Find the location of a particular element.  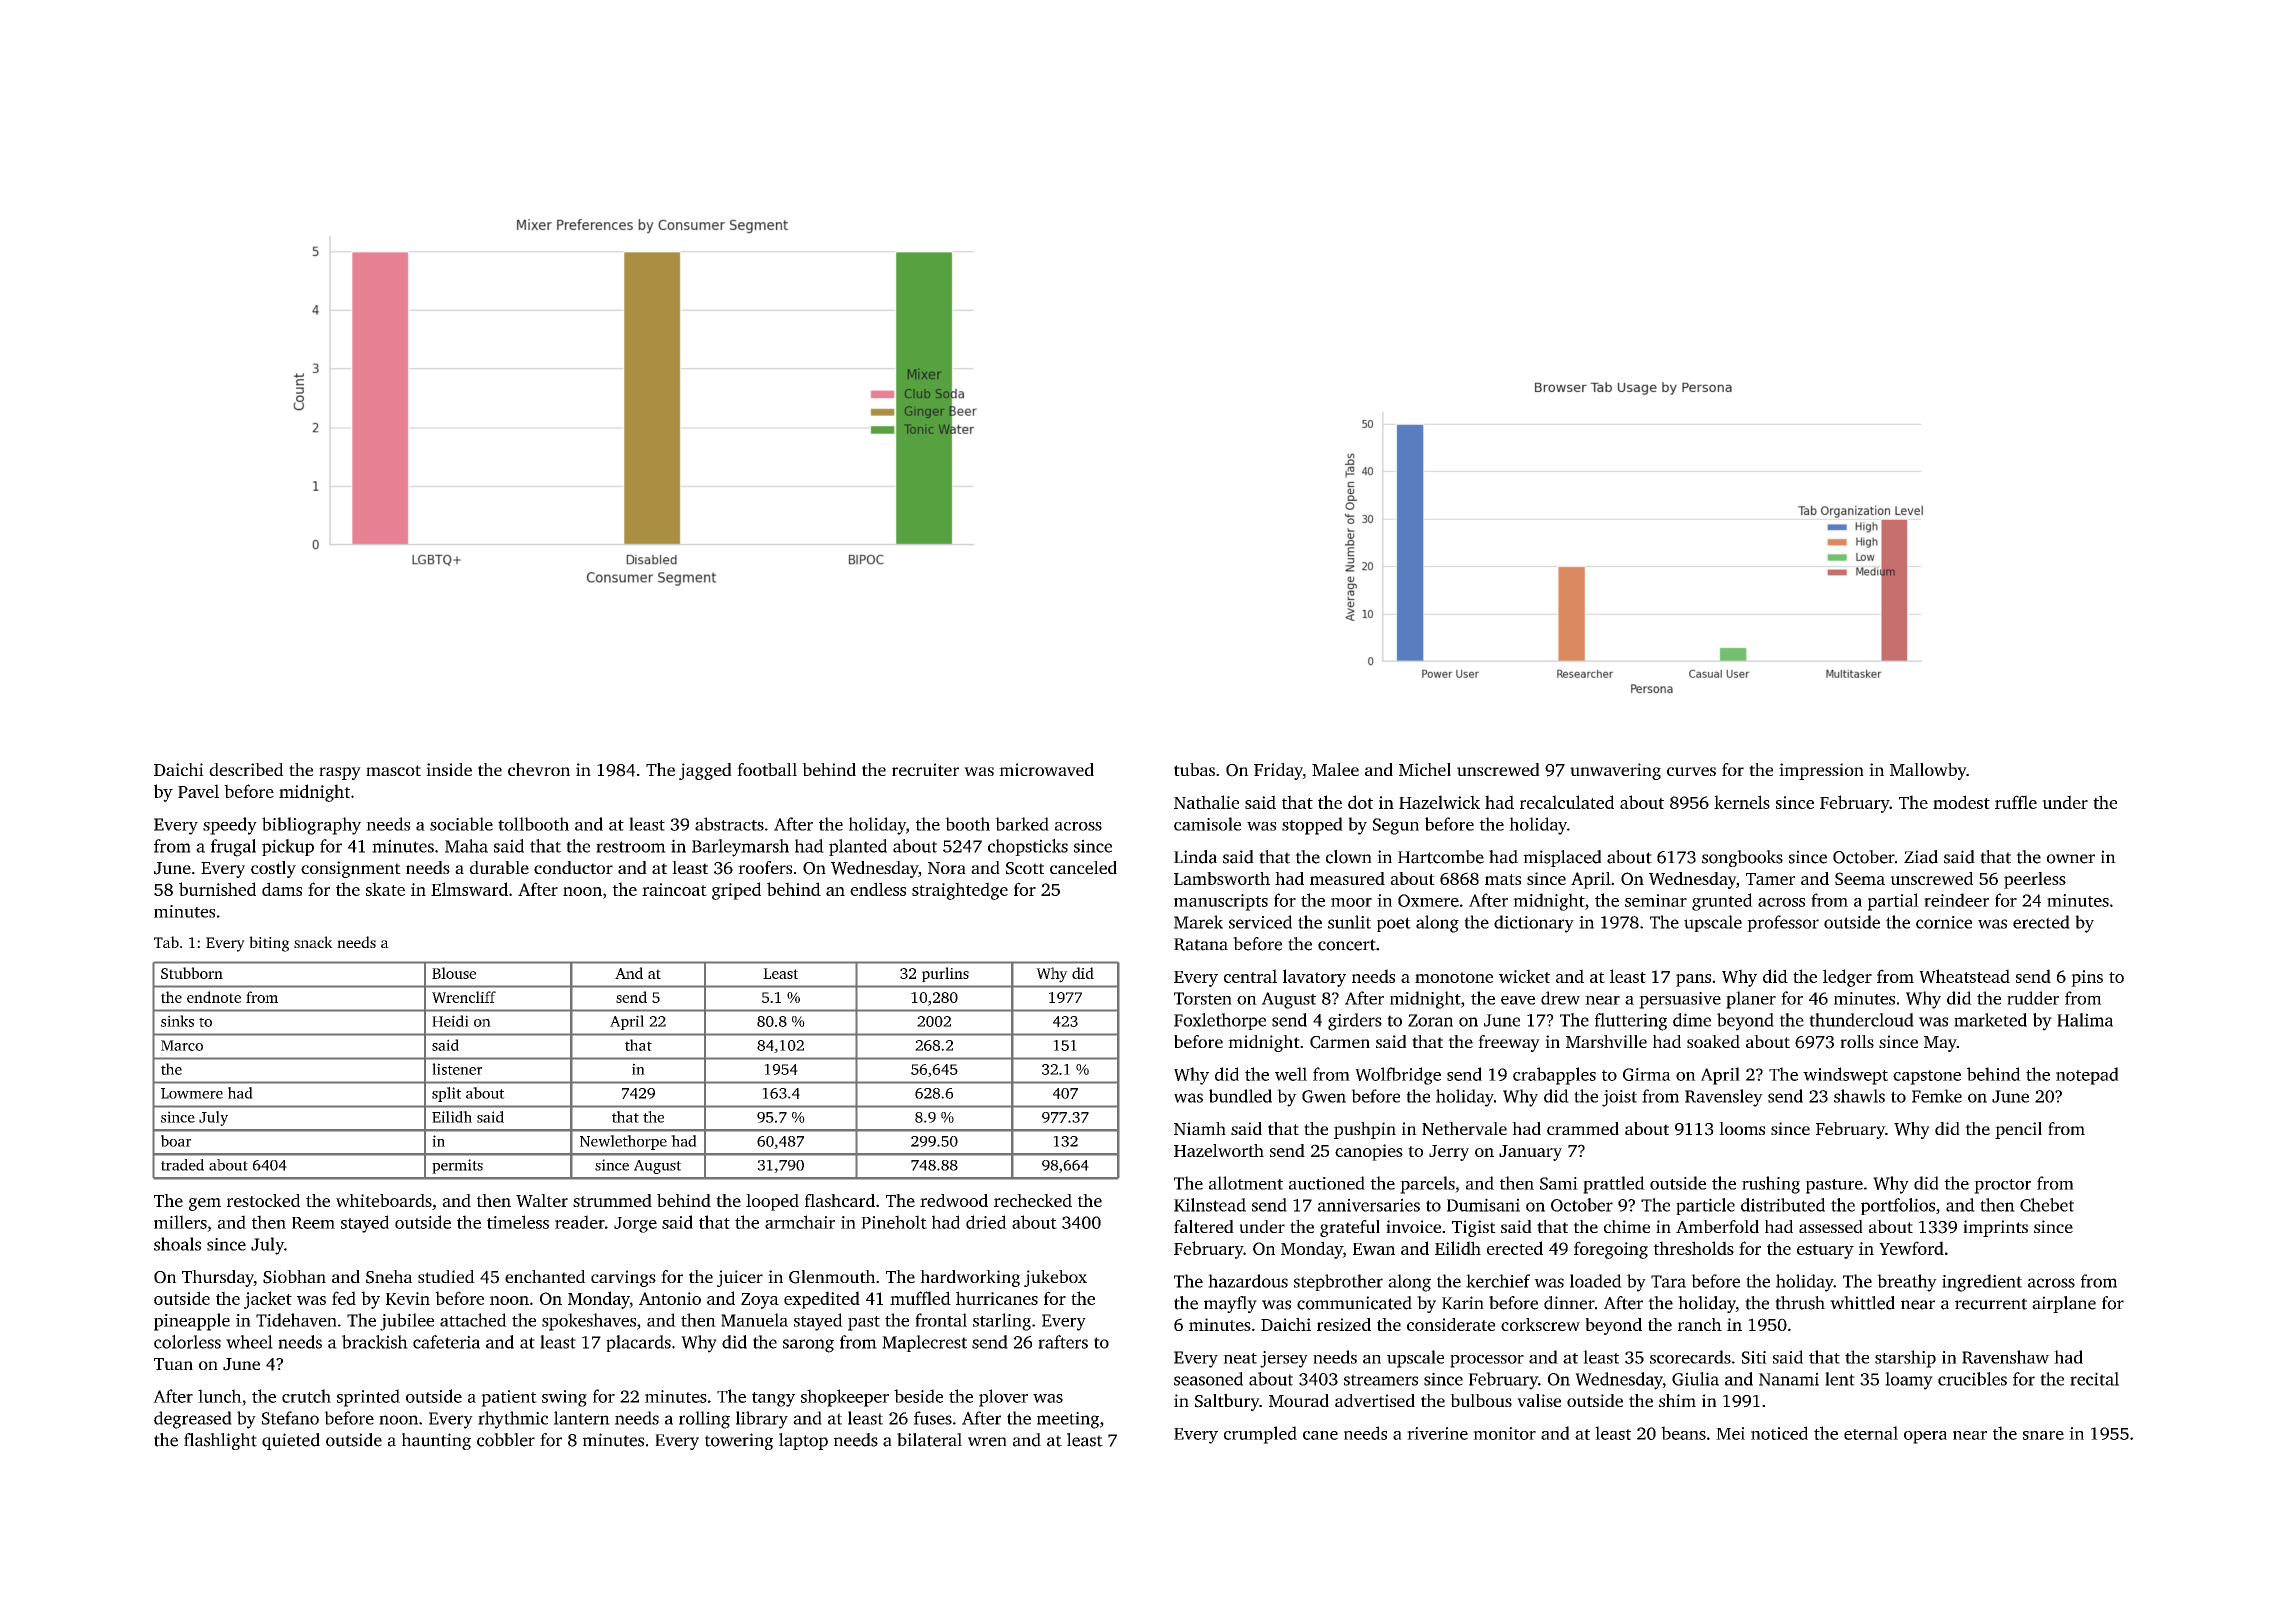

owner is located at coordinates (2071, 859).
